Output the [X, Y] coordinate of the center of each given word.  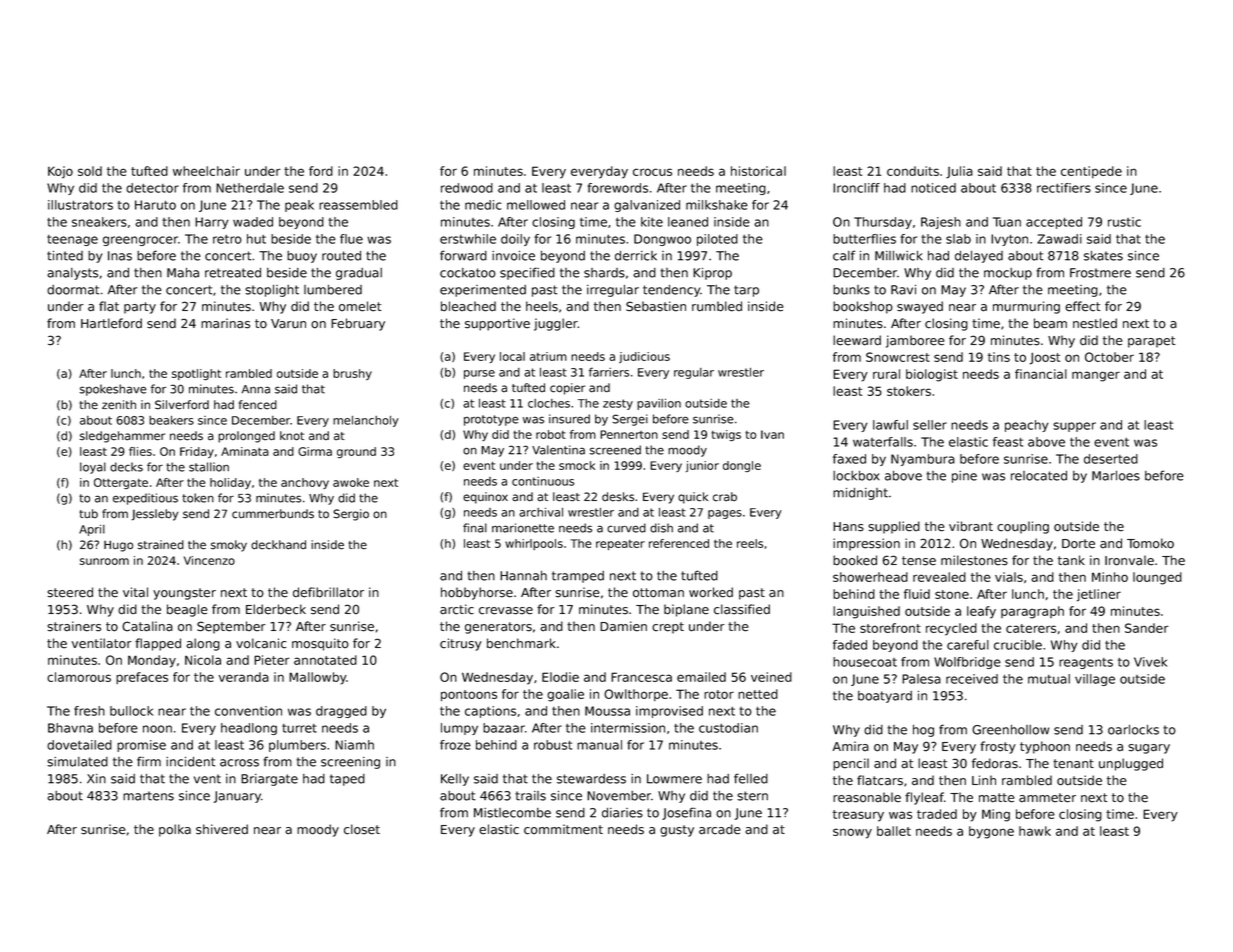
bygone [991, 832]
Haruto [155, 205]
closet [362, 829]
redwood [467, 188]
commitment [563, 829]
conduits [913, 171]
